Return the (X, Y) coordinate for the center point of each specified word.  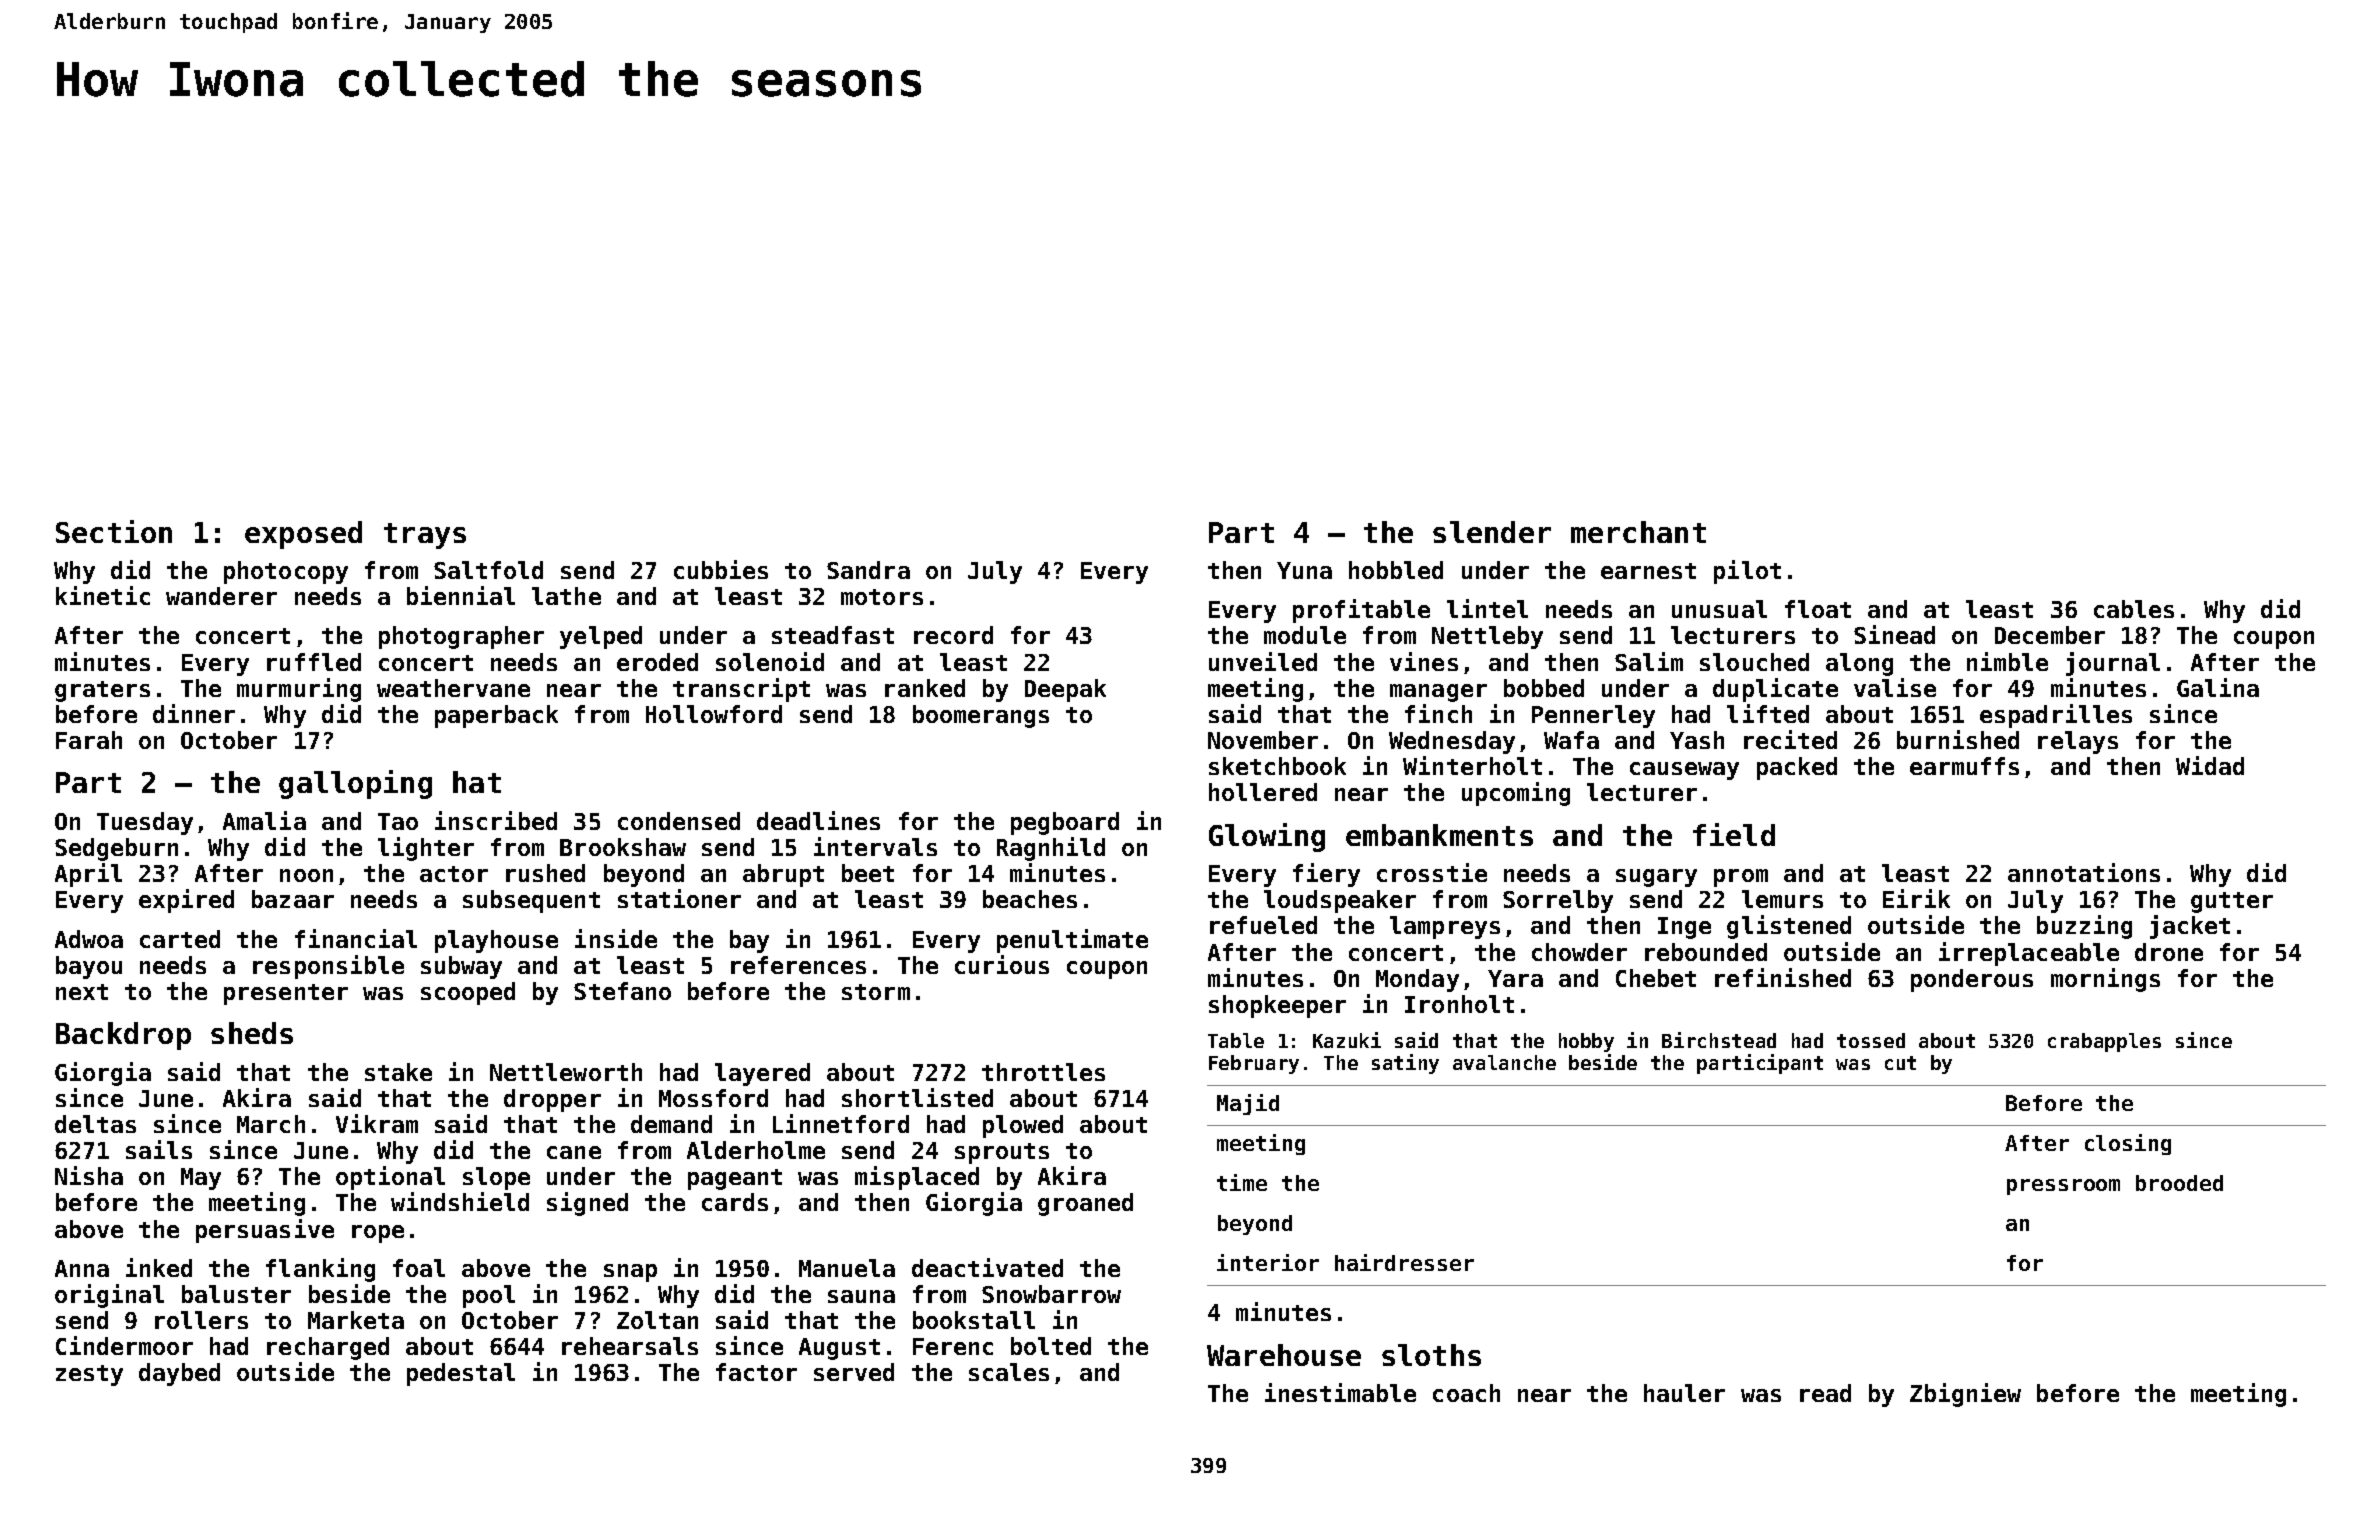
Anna (82, 1268)
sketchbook (1277, 766)
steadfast (833, 635)
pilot (1747, 572)
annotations (2084, 872)
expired (186, 901)
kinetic (103, 595)
